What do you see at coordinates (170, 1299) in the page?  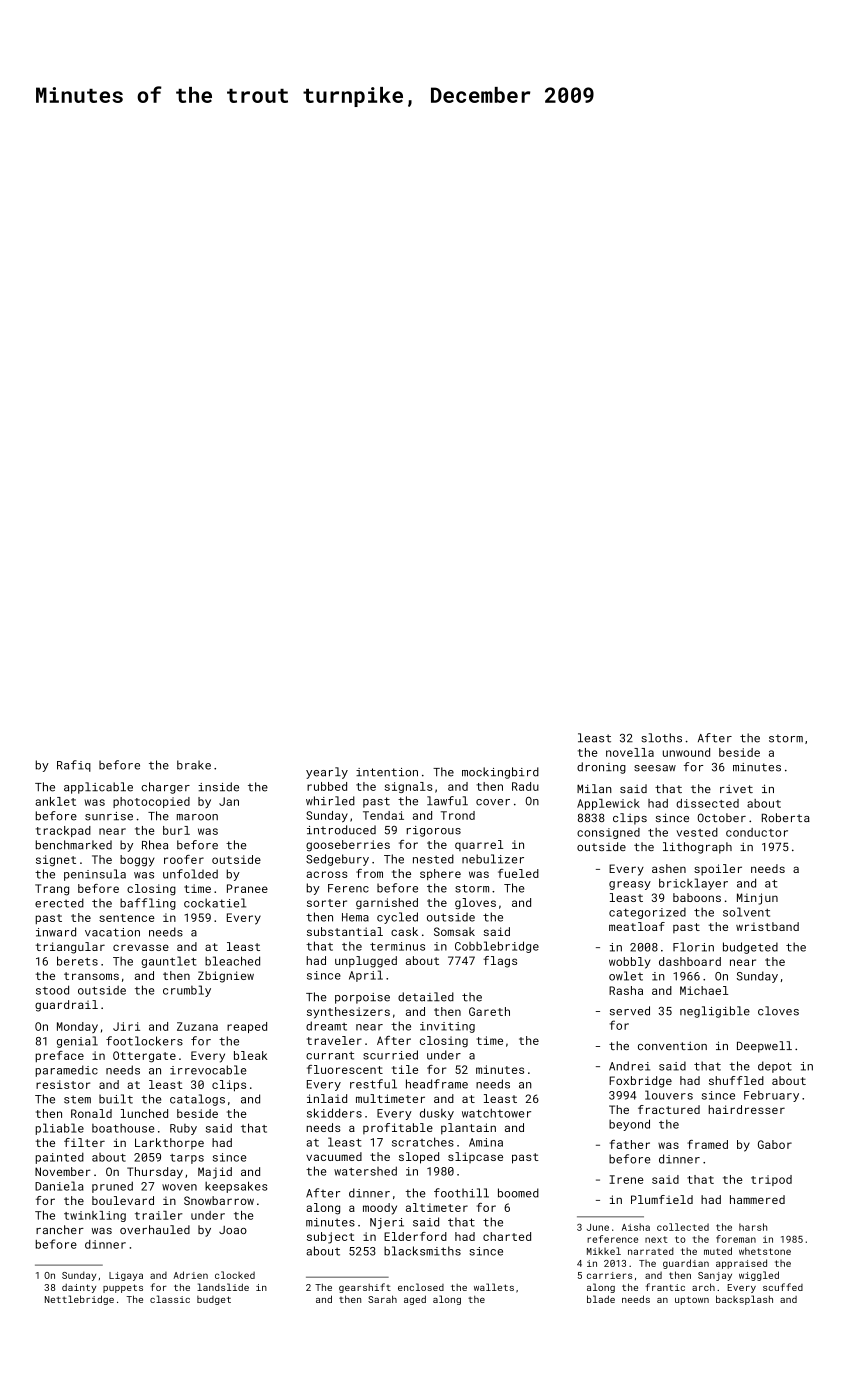 I see `classic` at bounding box center [170, 1299].
